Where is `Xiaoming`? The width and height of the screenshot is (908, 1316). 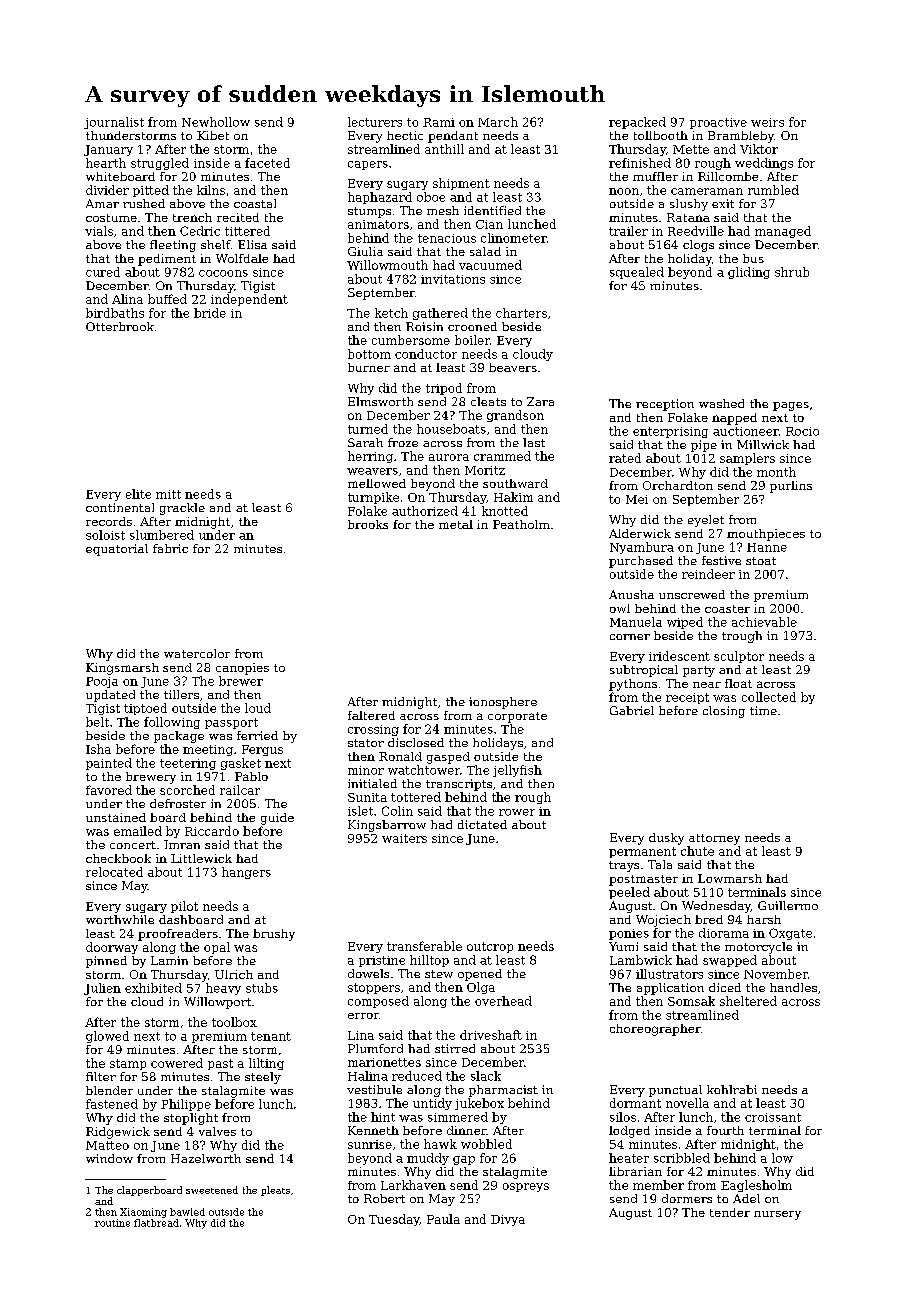
Xiaoming is located at coordinates (143, 1213).
